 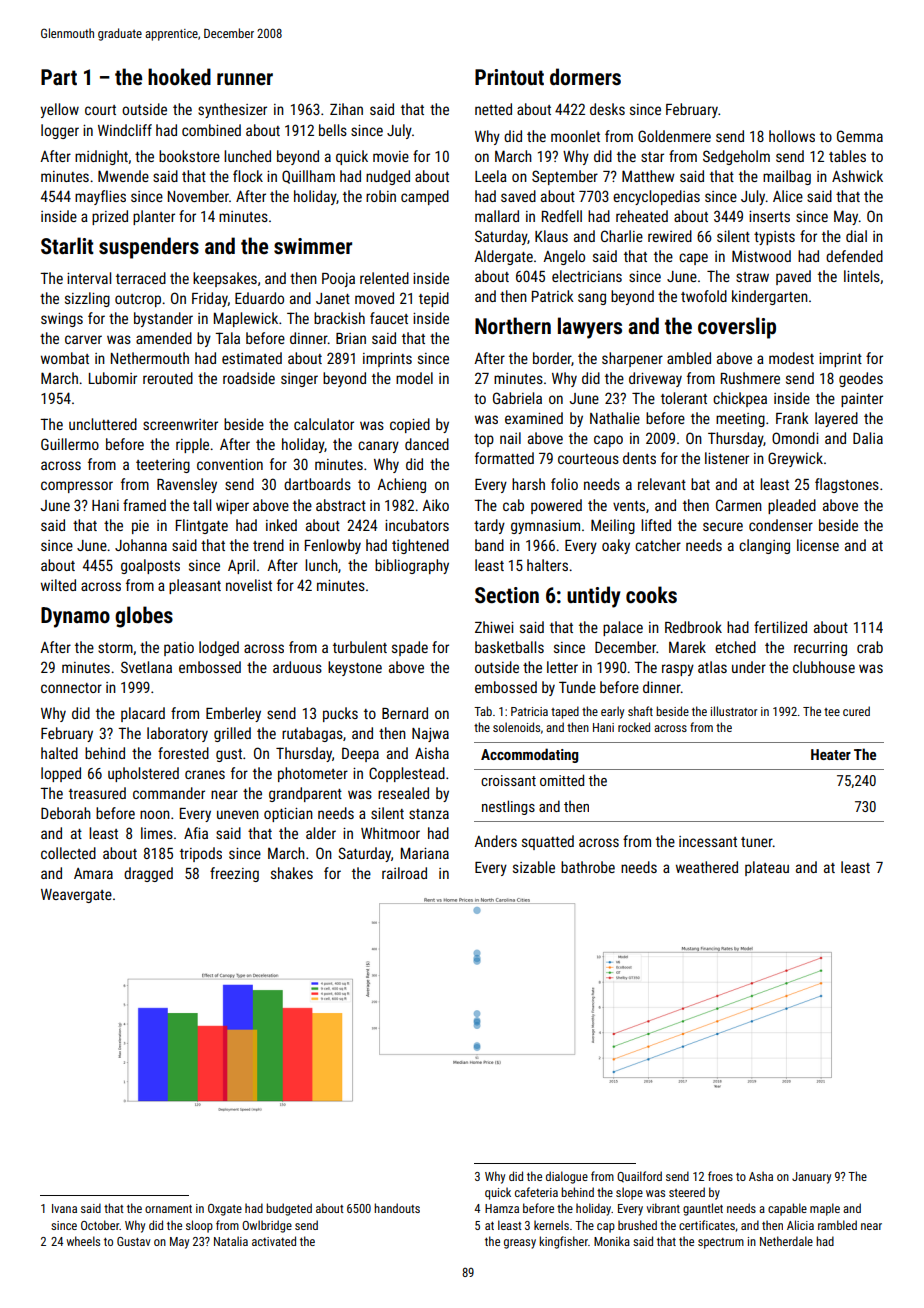 I want to click on formatted, so click(x=504, y=458).
